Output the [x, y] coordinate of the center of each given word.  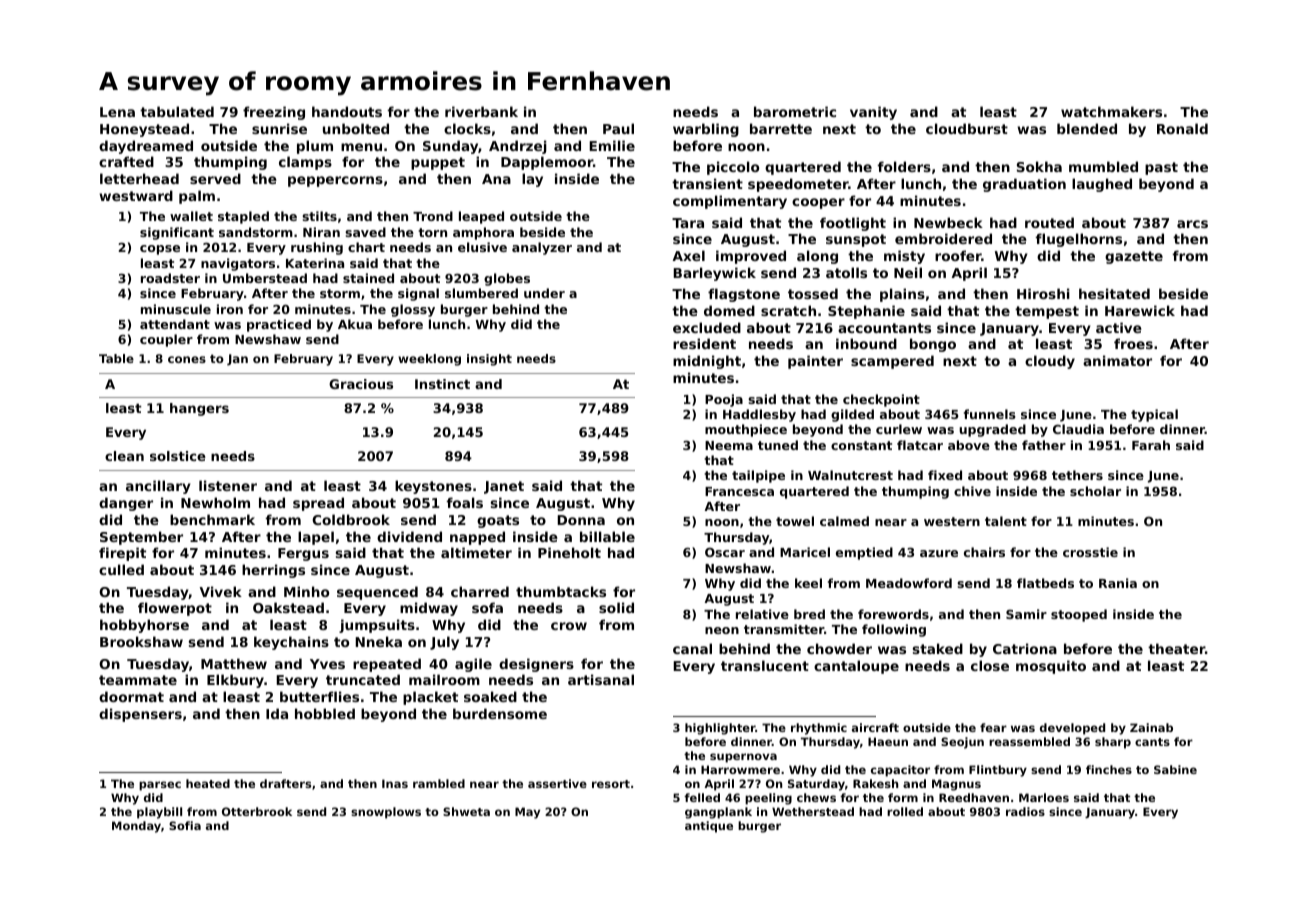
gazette [1134, 257]
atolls [846, 272]
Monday [136, 827]
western [952, 521]
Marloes [1044, 797]
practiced [279, 325]
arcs [1192, 224]
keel [808, 583]
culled [121, 569]
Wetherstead [813, 811]
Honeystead [144, 130]
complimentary [730, 202]
